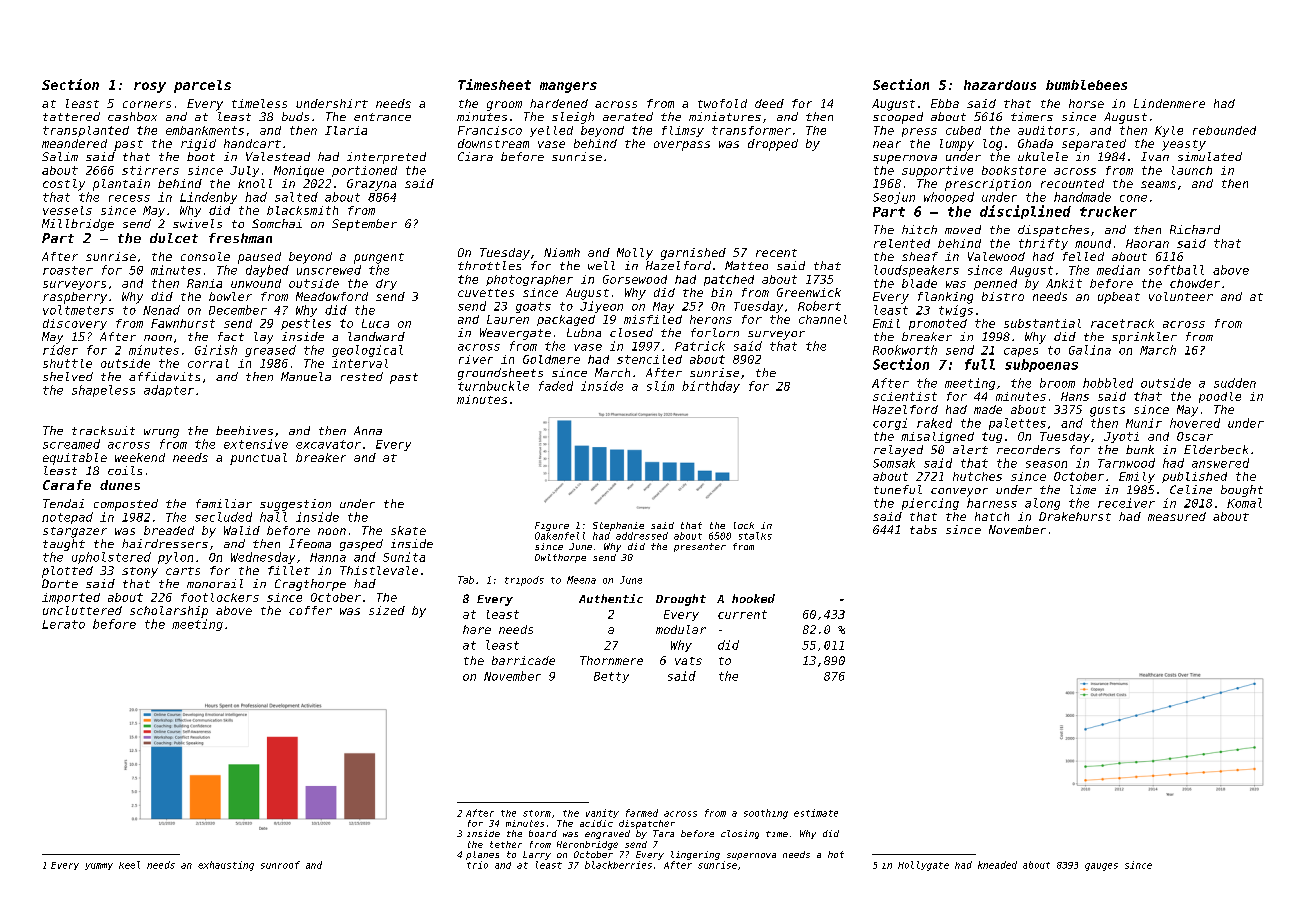 This screenshot has width=1308, height=924. I want to click on vessels, so click(67, 210).
